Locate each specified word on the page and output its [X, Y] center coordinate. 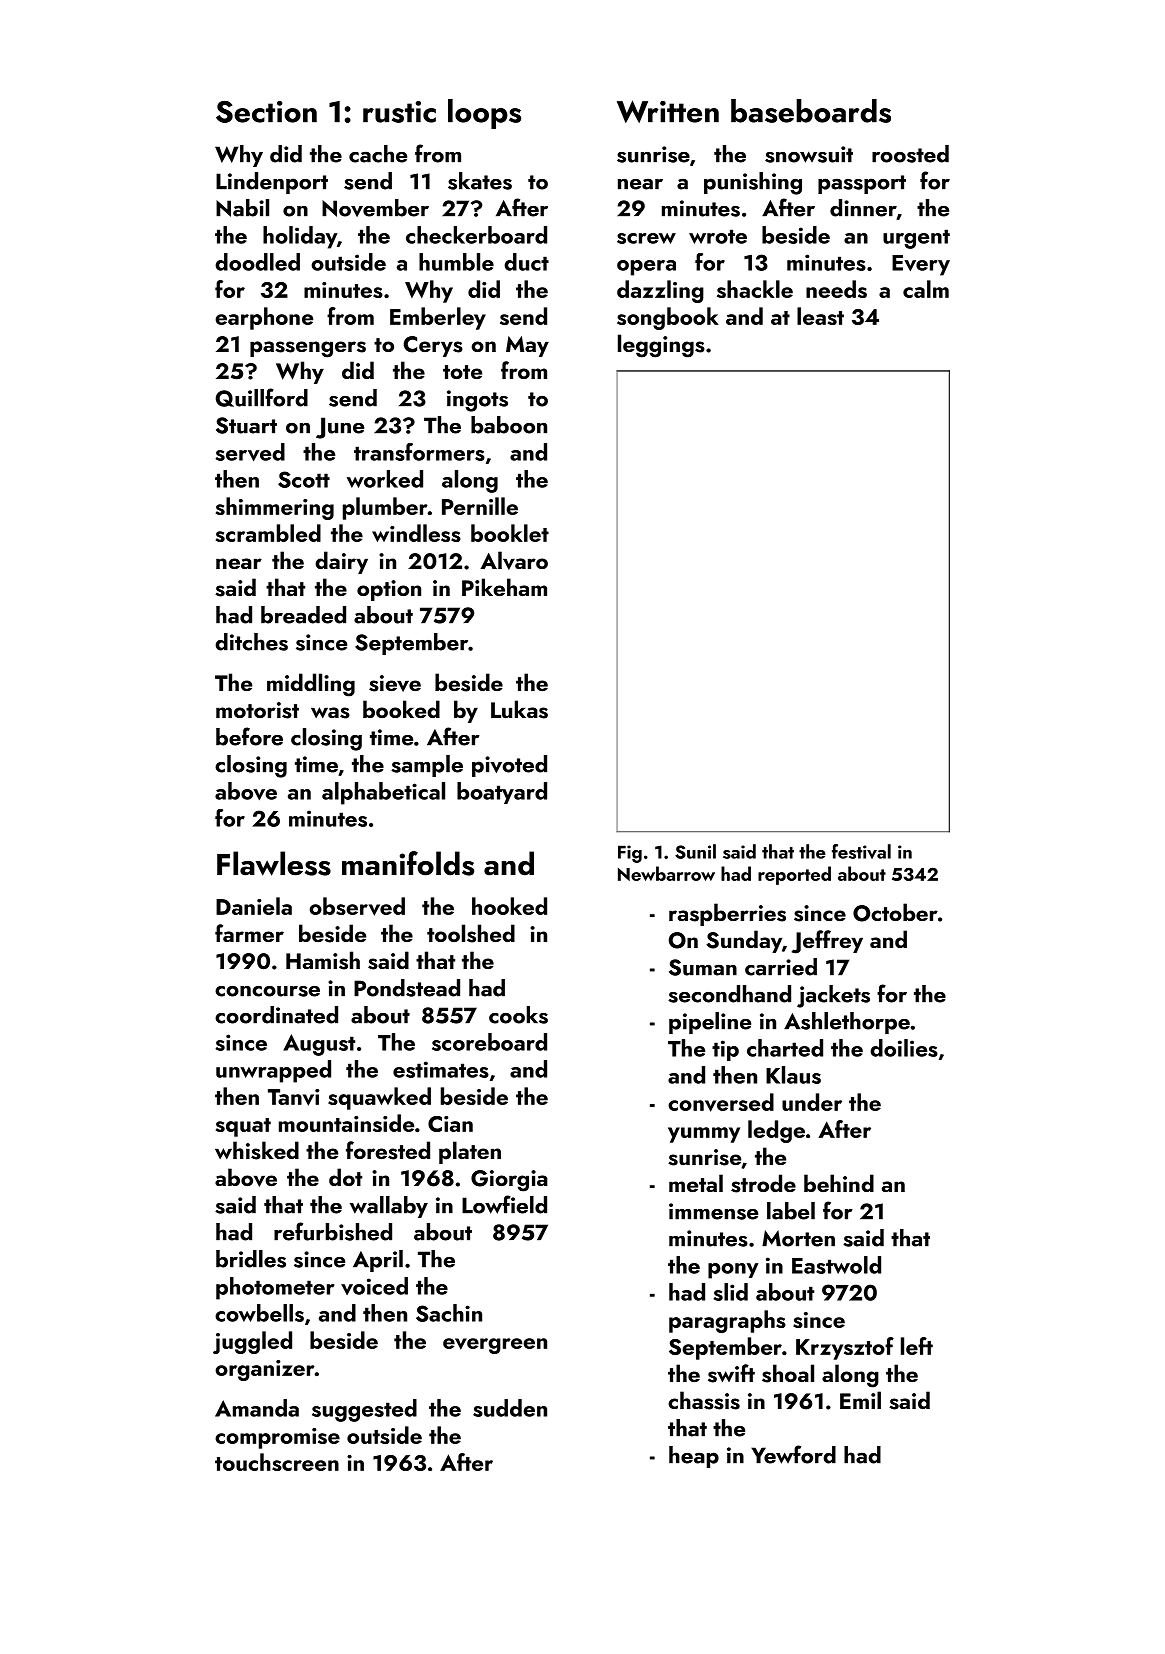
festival [861, 851]
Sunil [695, 851]
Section [266, 112]
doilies [904, 1048]
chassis [704, 1400]
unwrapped [273, 1071]
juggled [252, 1342]
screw [646, 238]
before [249, 736]
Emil [860, 1400]
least [820, 316]
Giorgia [509, 1181]
